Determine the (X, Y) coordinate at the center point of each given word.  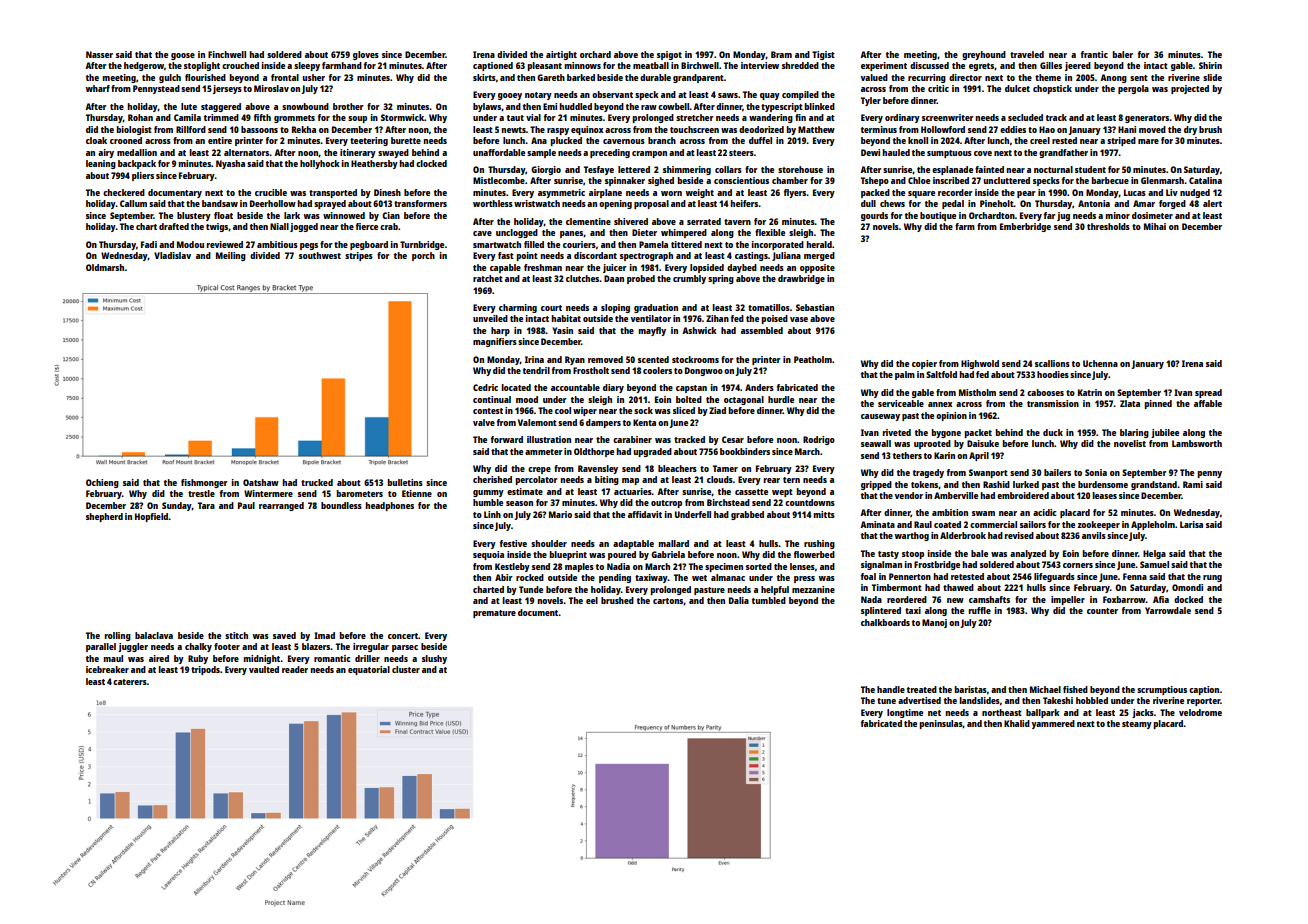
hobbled (1092, 700)
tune (886, 701)
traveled (1027, 54)
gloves (366, 55)
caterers (130, 682)
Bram (781, 54)
